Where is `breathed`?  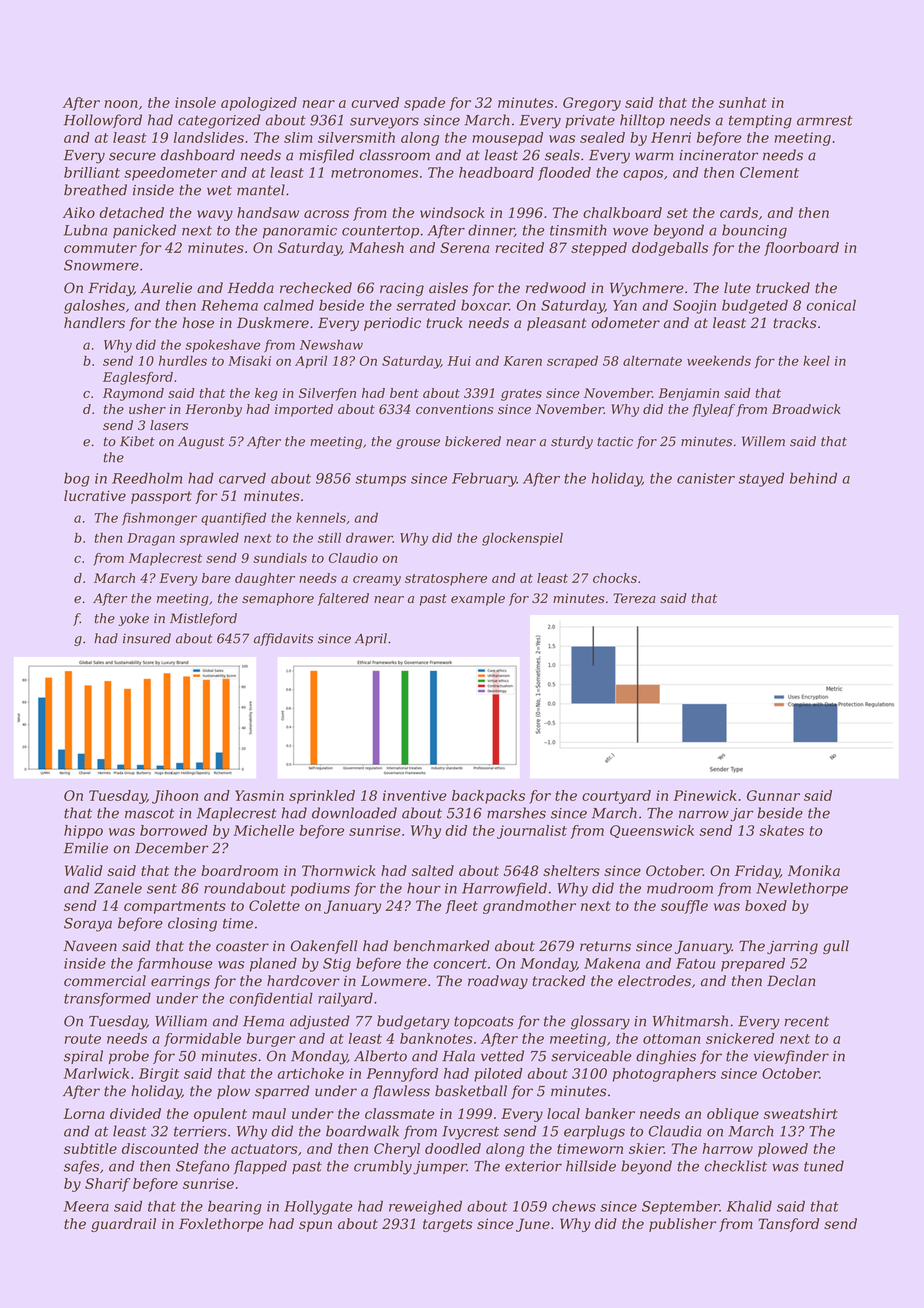
breathed is located at coordinates (95, 190).
